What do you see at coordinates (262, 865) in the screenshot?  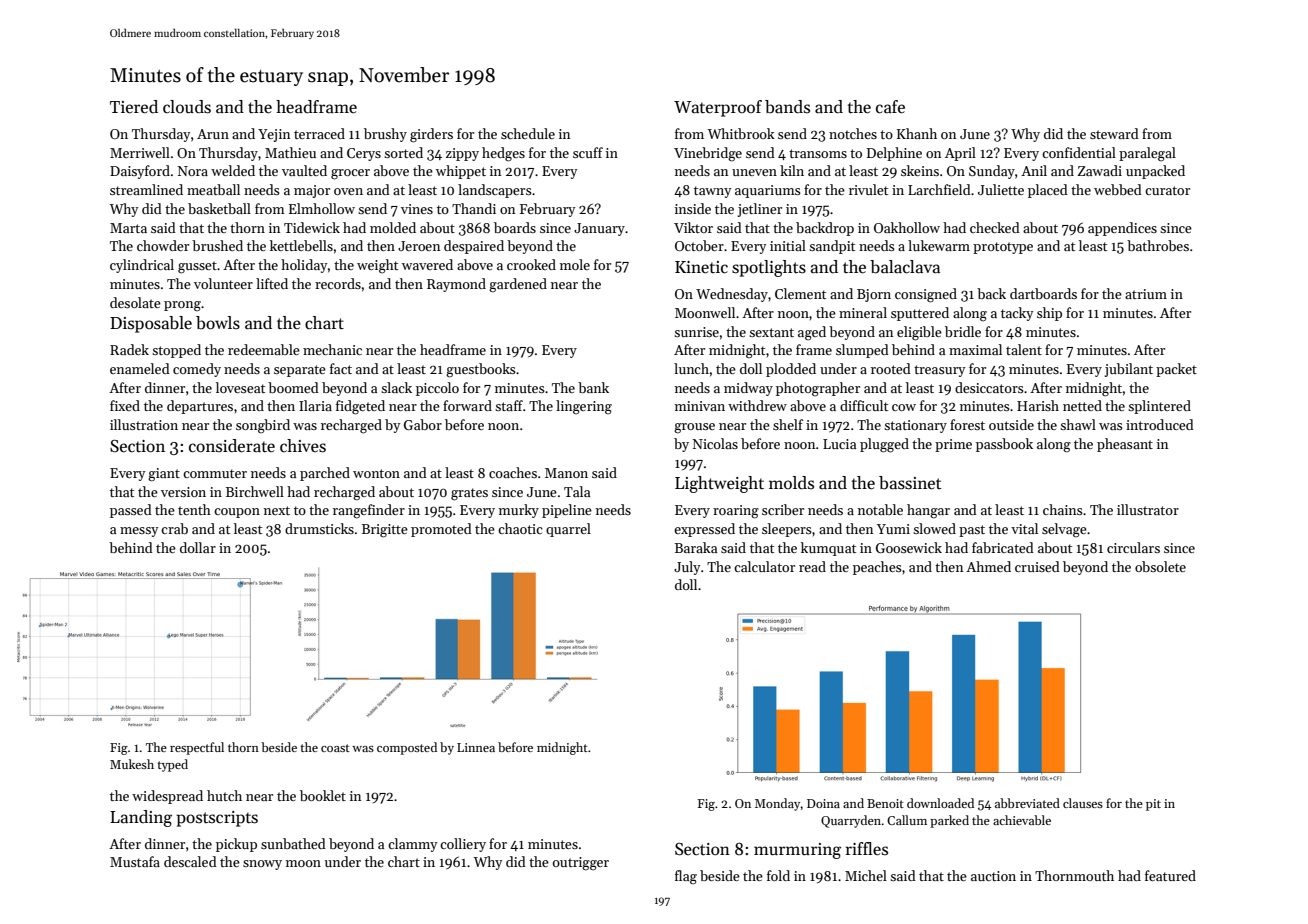 I see `snowy` at bounding box center [262, 865].
